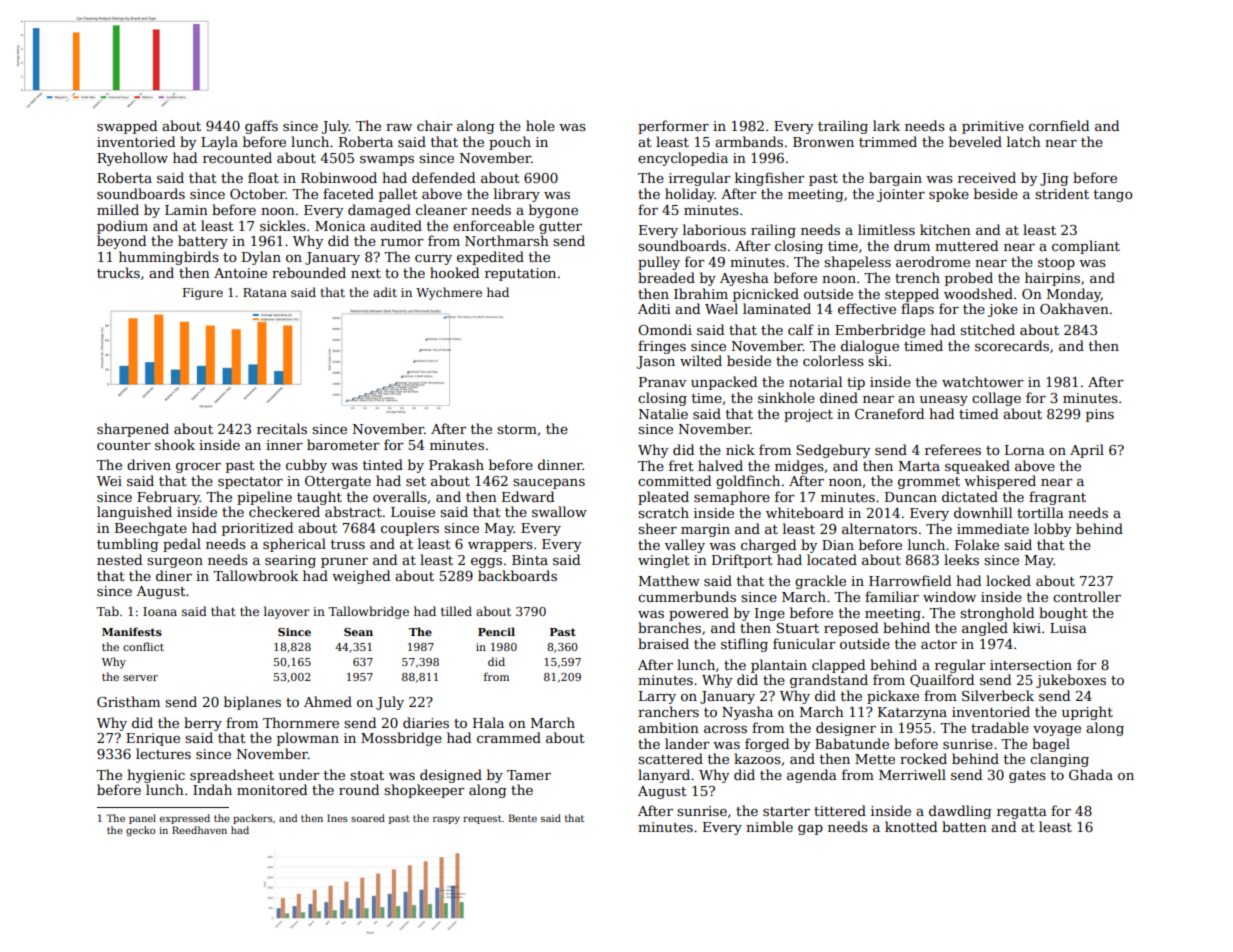 The image size is (1233, 952). What do you see at coordinates (1091, 774) in the document?
I see `Ghada` at bounding box center [1091, 774].
